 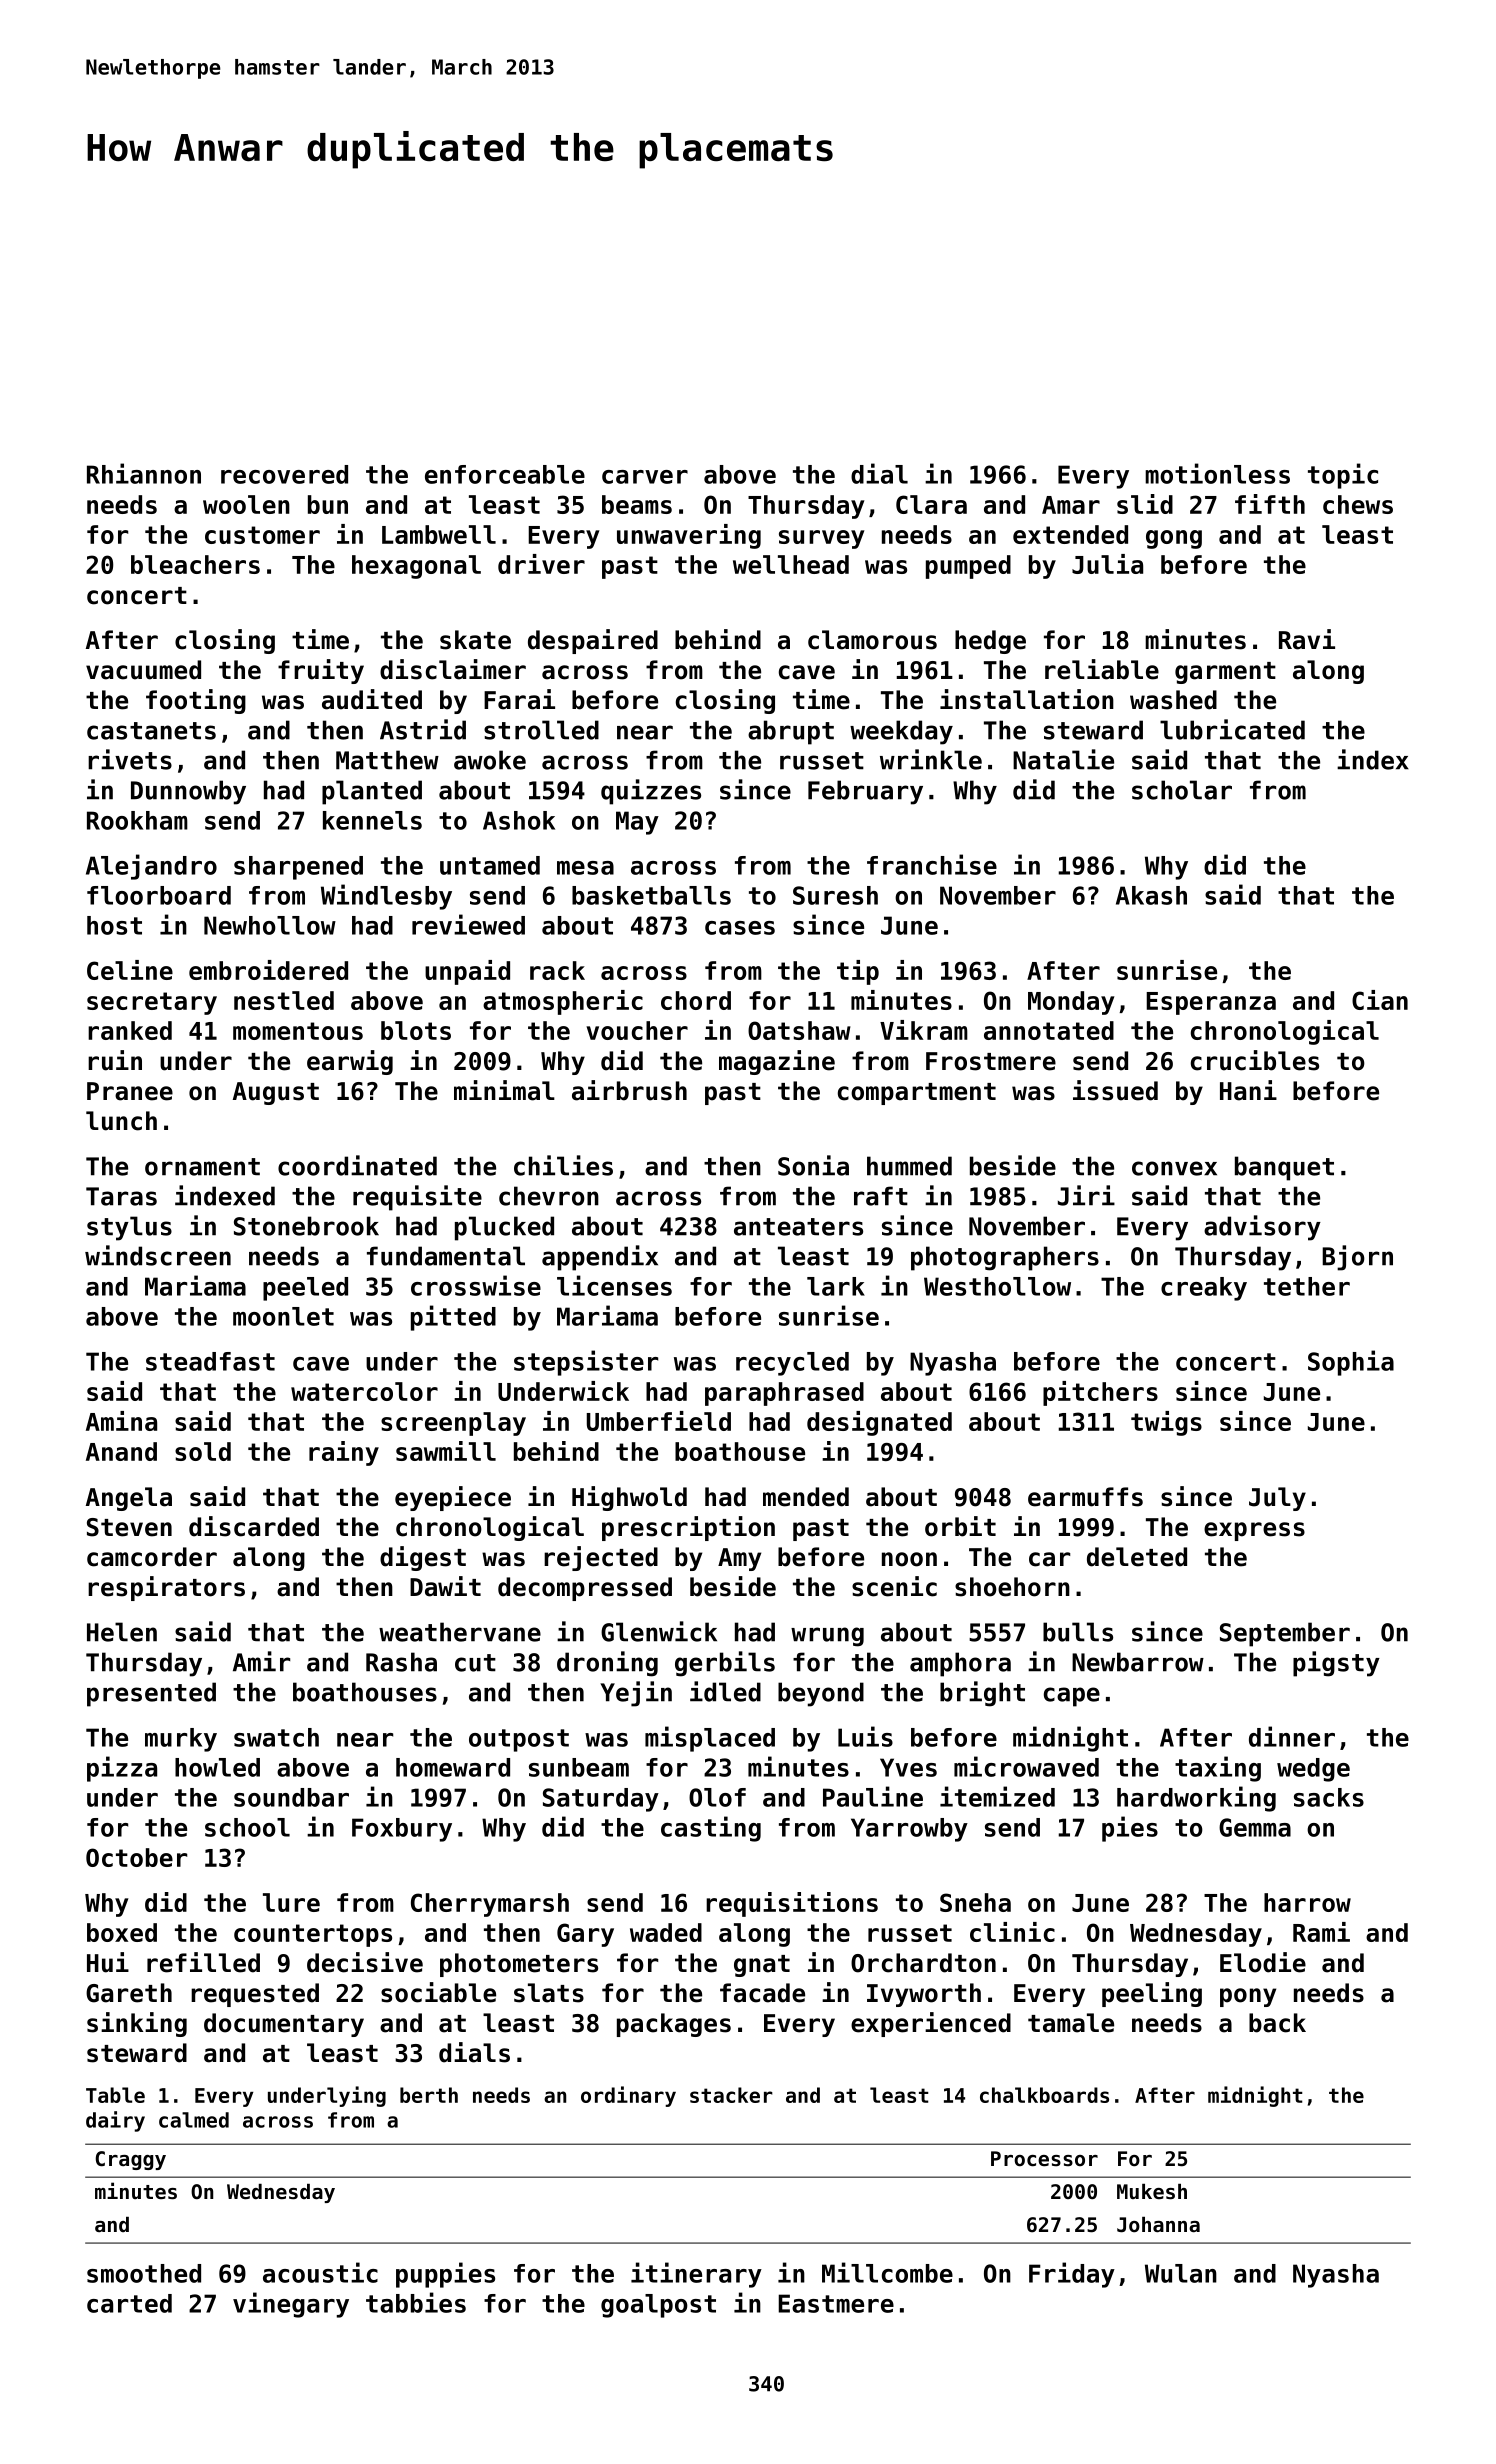 I want to click on pitted, so click(x=453, y=1318).
